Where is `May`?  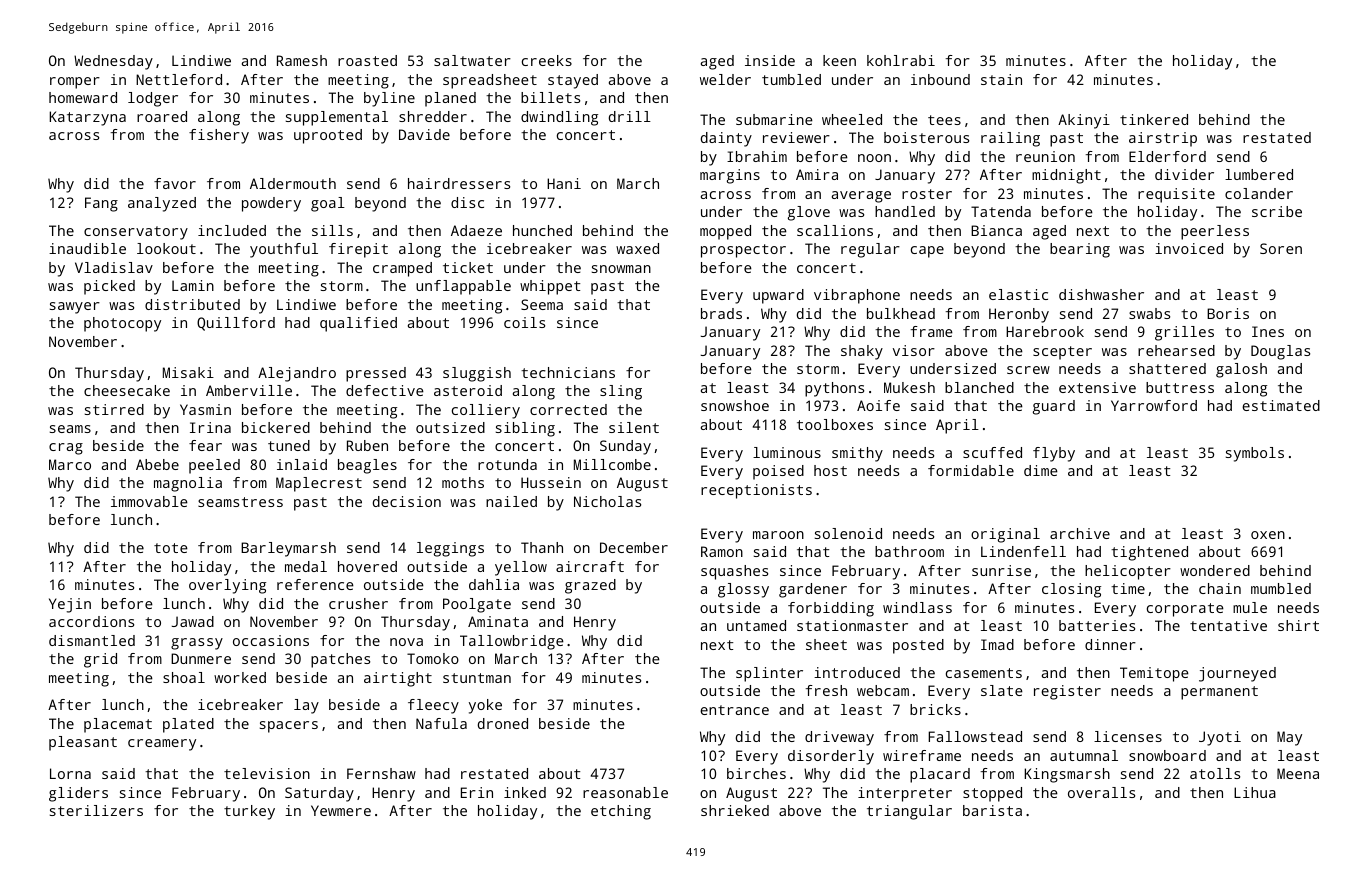 May is located at coordinates (1289, 738).
